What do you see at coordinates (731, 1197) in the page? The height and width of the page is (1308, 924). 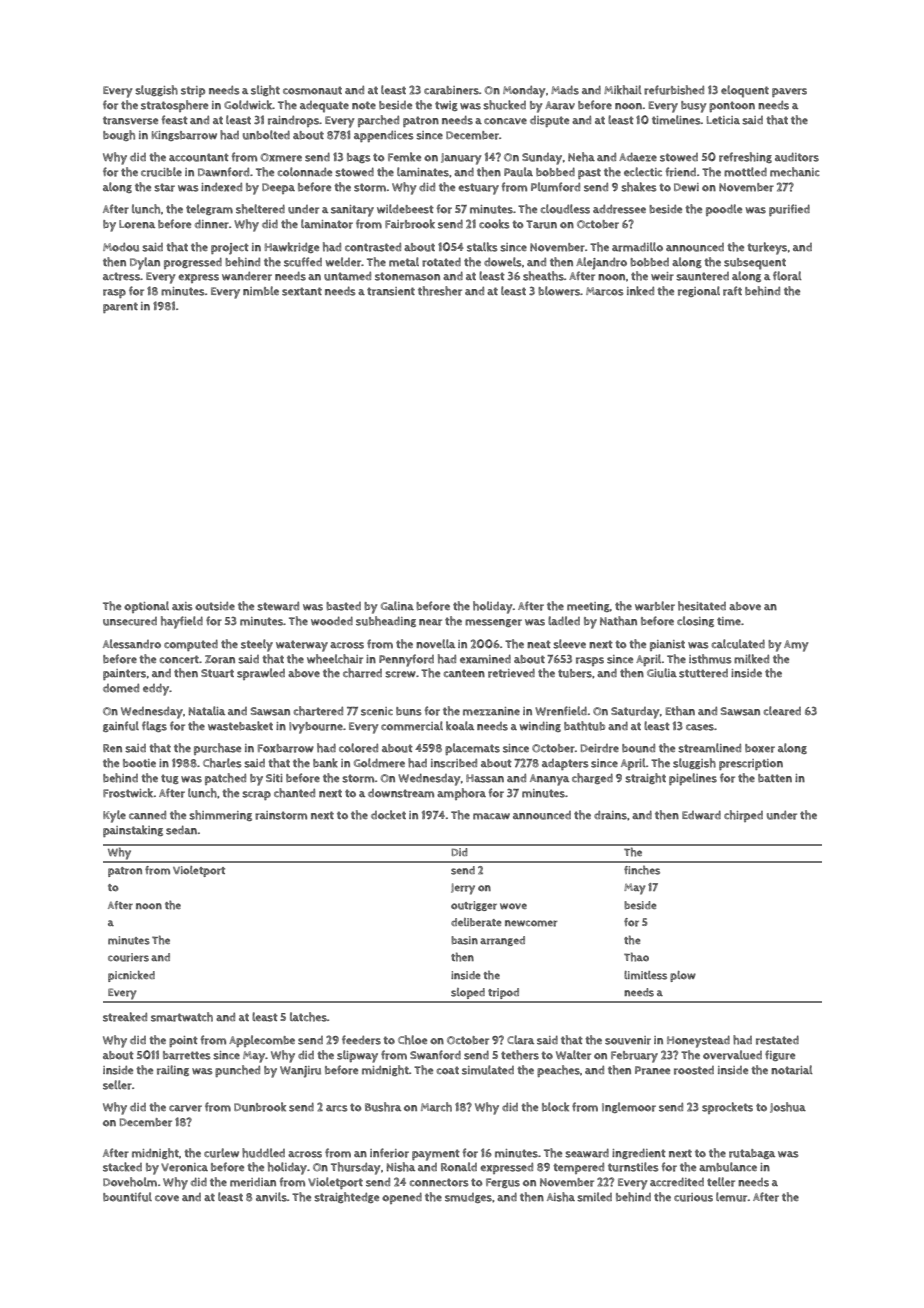 I see `lemur` at bounding box center [731, 1197].
